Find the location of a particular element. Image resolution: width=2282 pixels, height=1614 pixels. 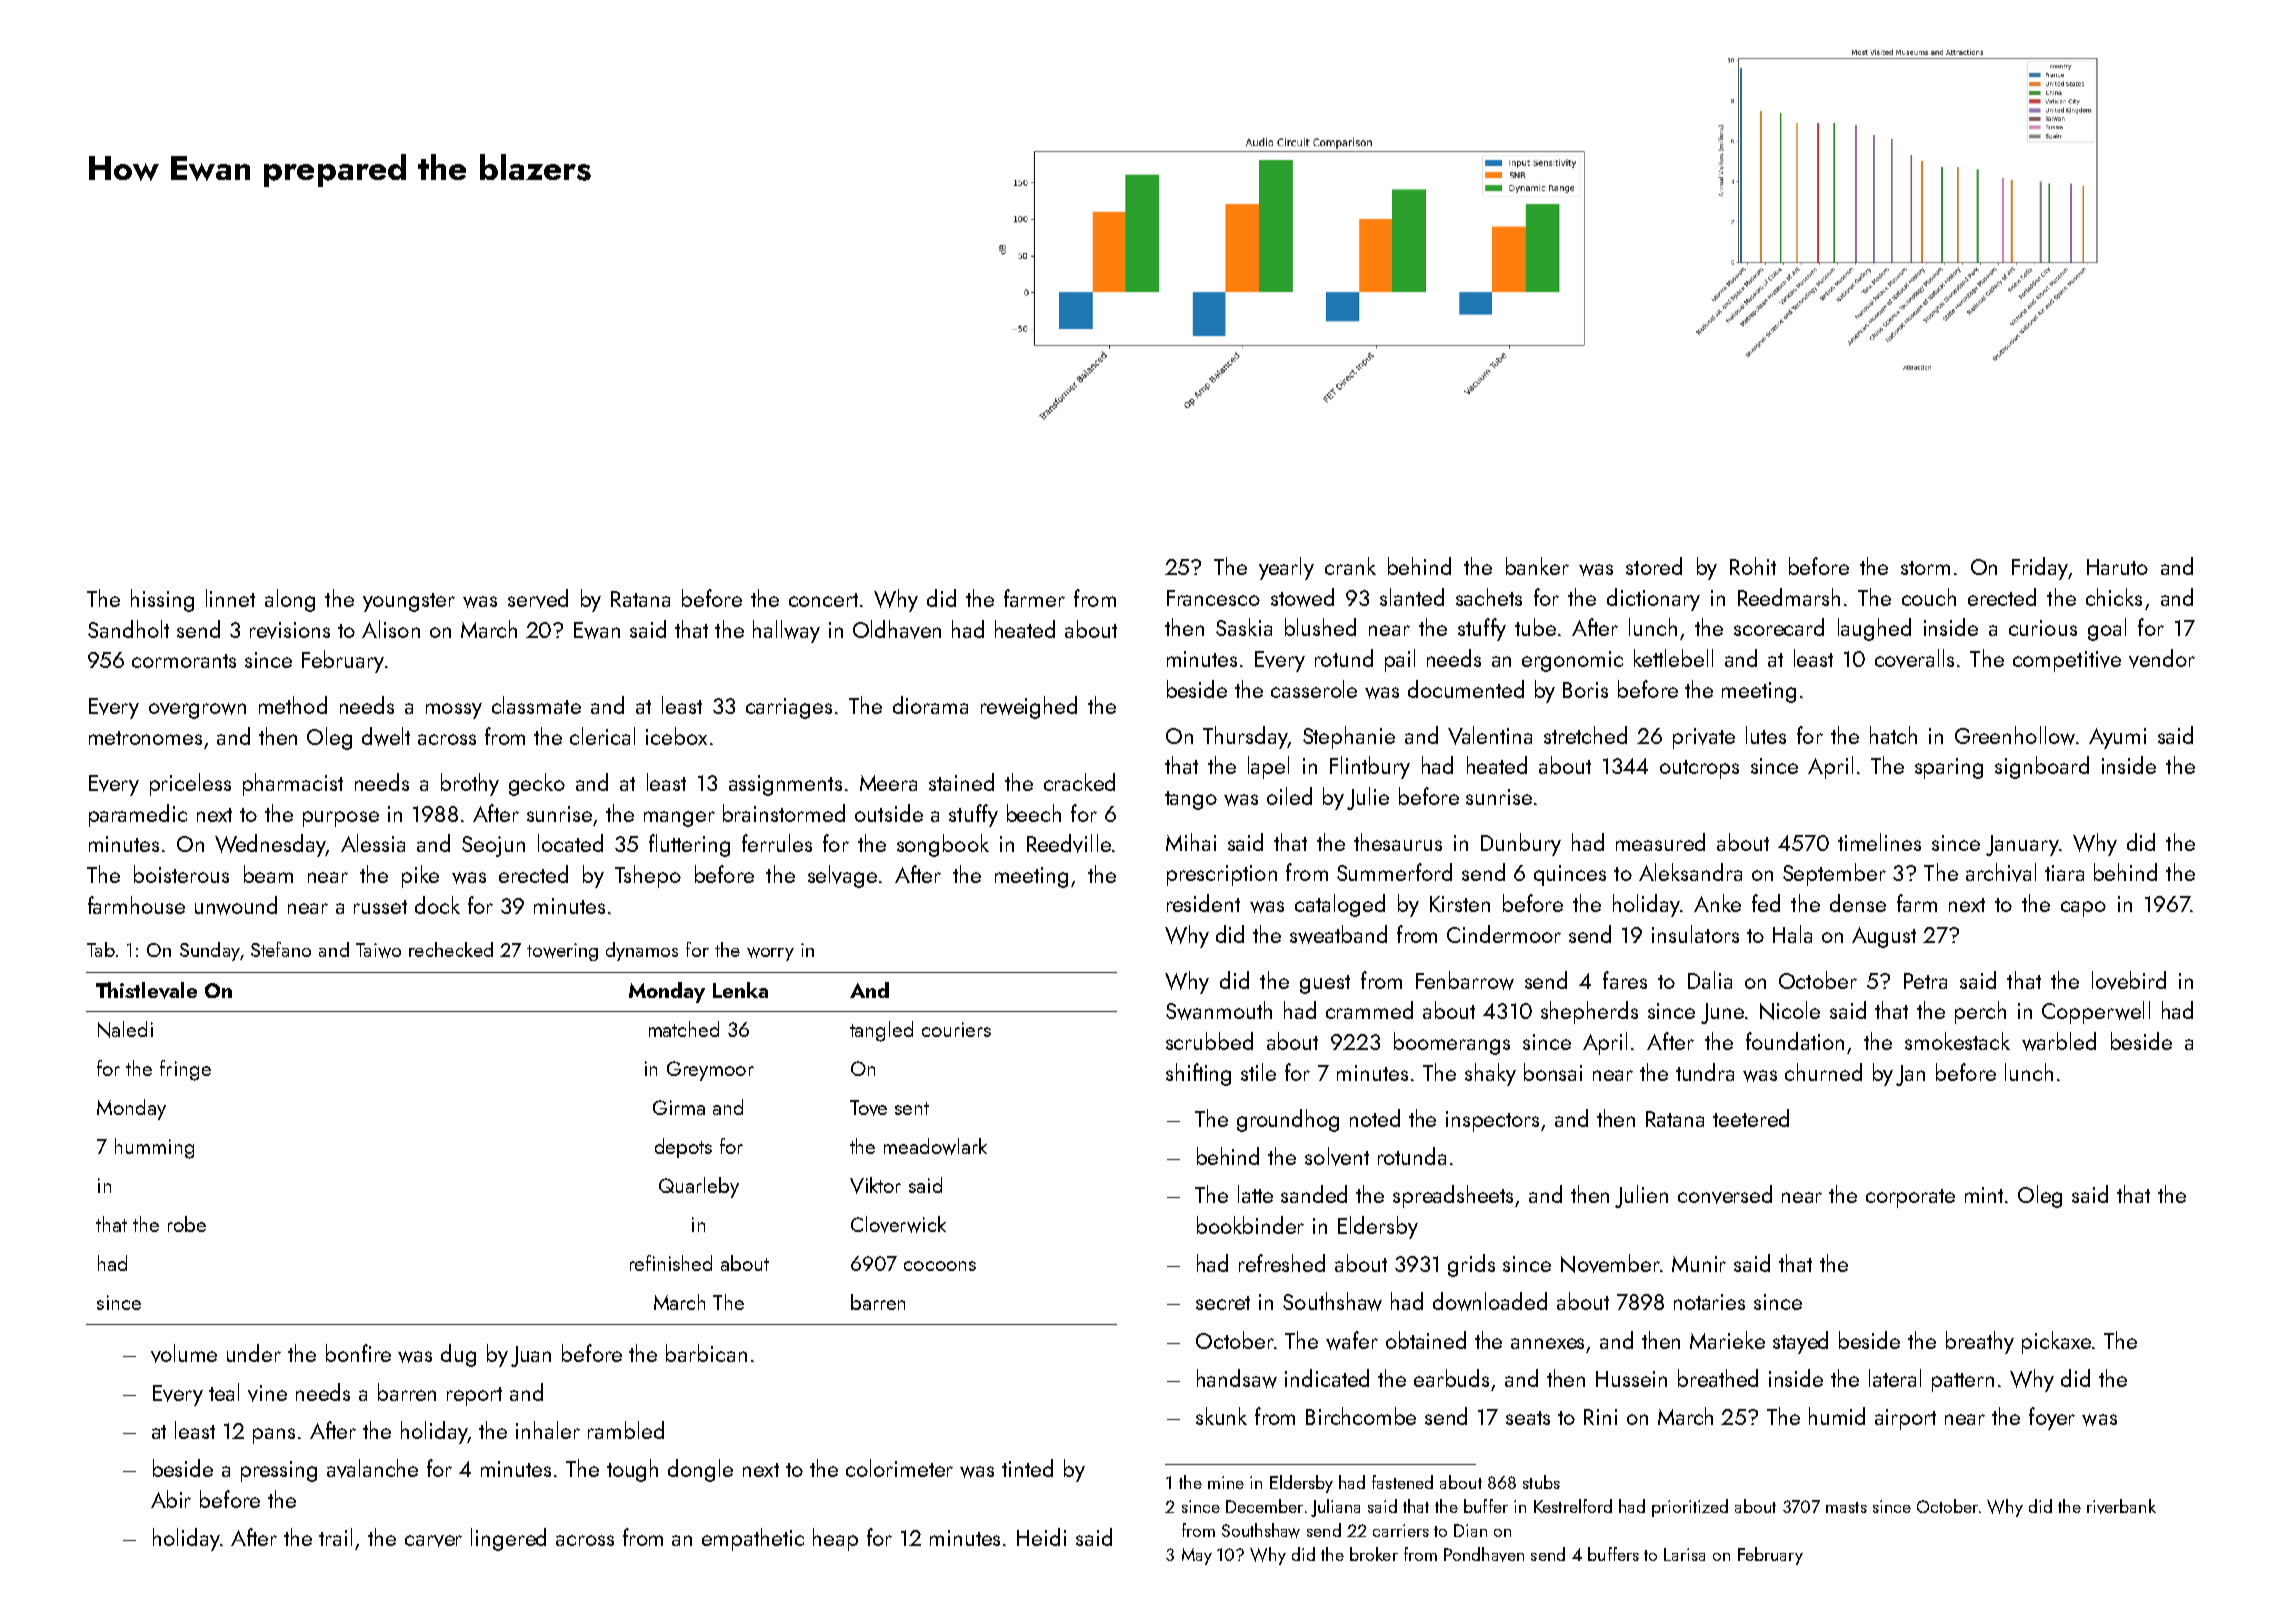

stained is located at coordinates (961, 782).
